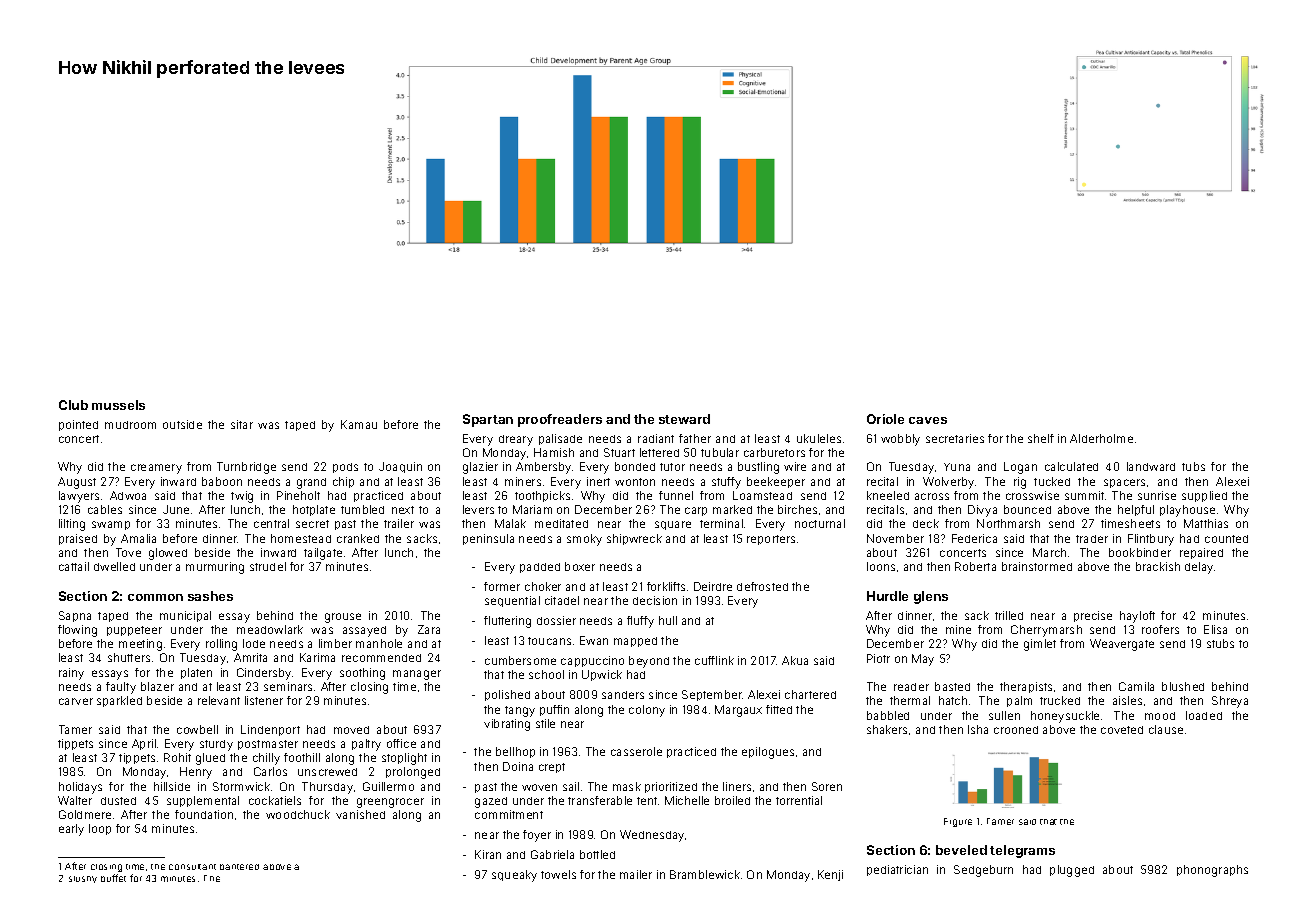 This screenshot has width=1308, height=924. What do you see at coordinates (1052, 481) in the screenshot?
I see `tucked` at bounding box center [1052, 481].
